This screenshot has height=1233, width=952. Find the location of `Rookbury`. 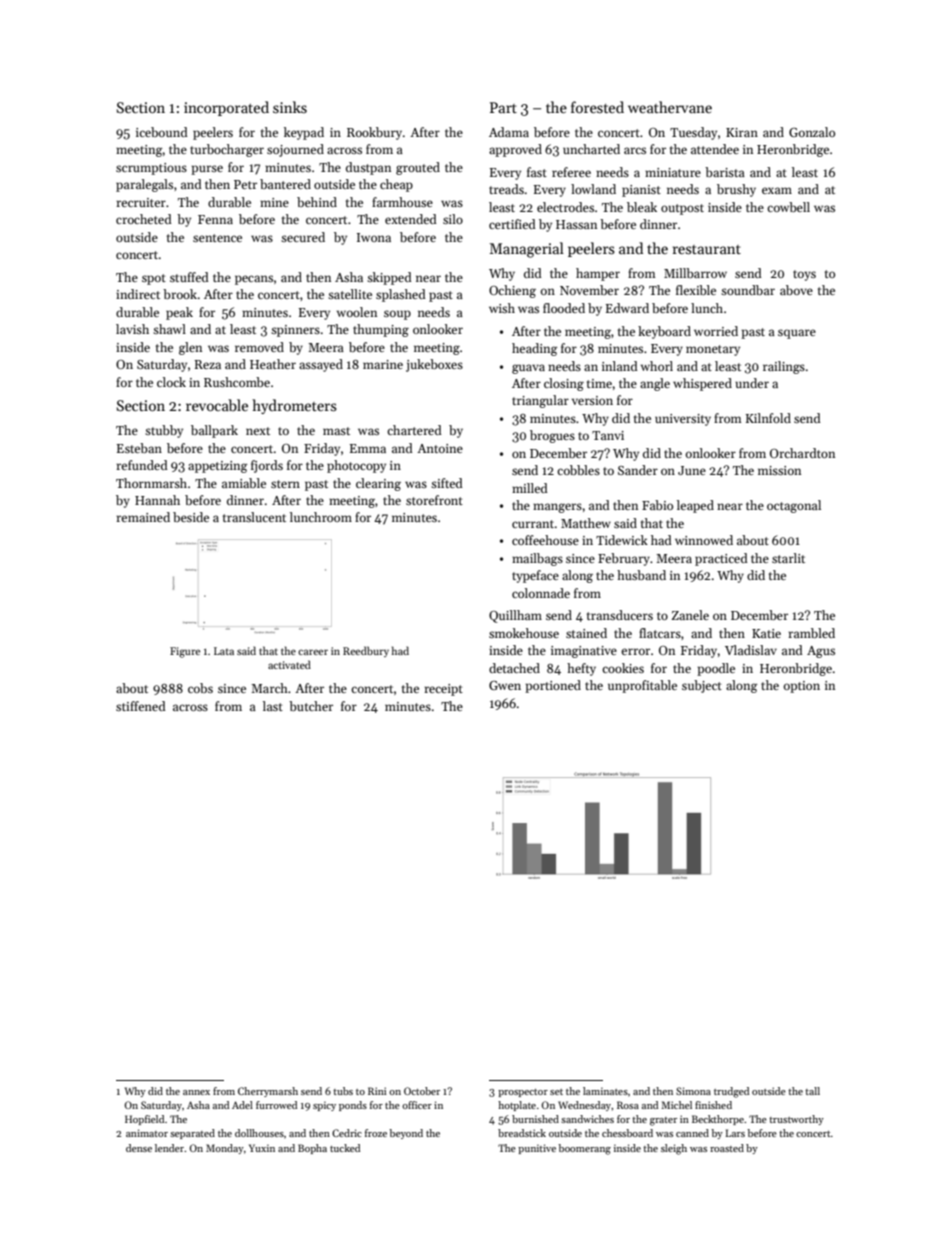

Rookbury is located at coordinates (374, 133).
